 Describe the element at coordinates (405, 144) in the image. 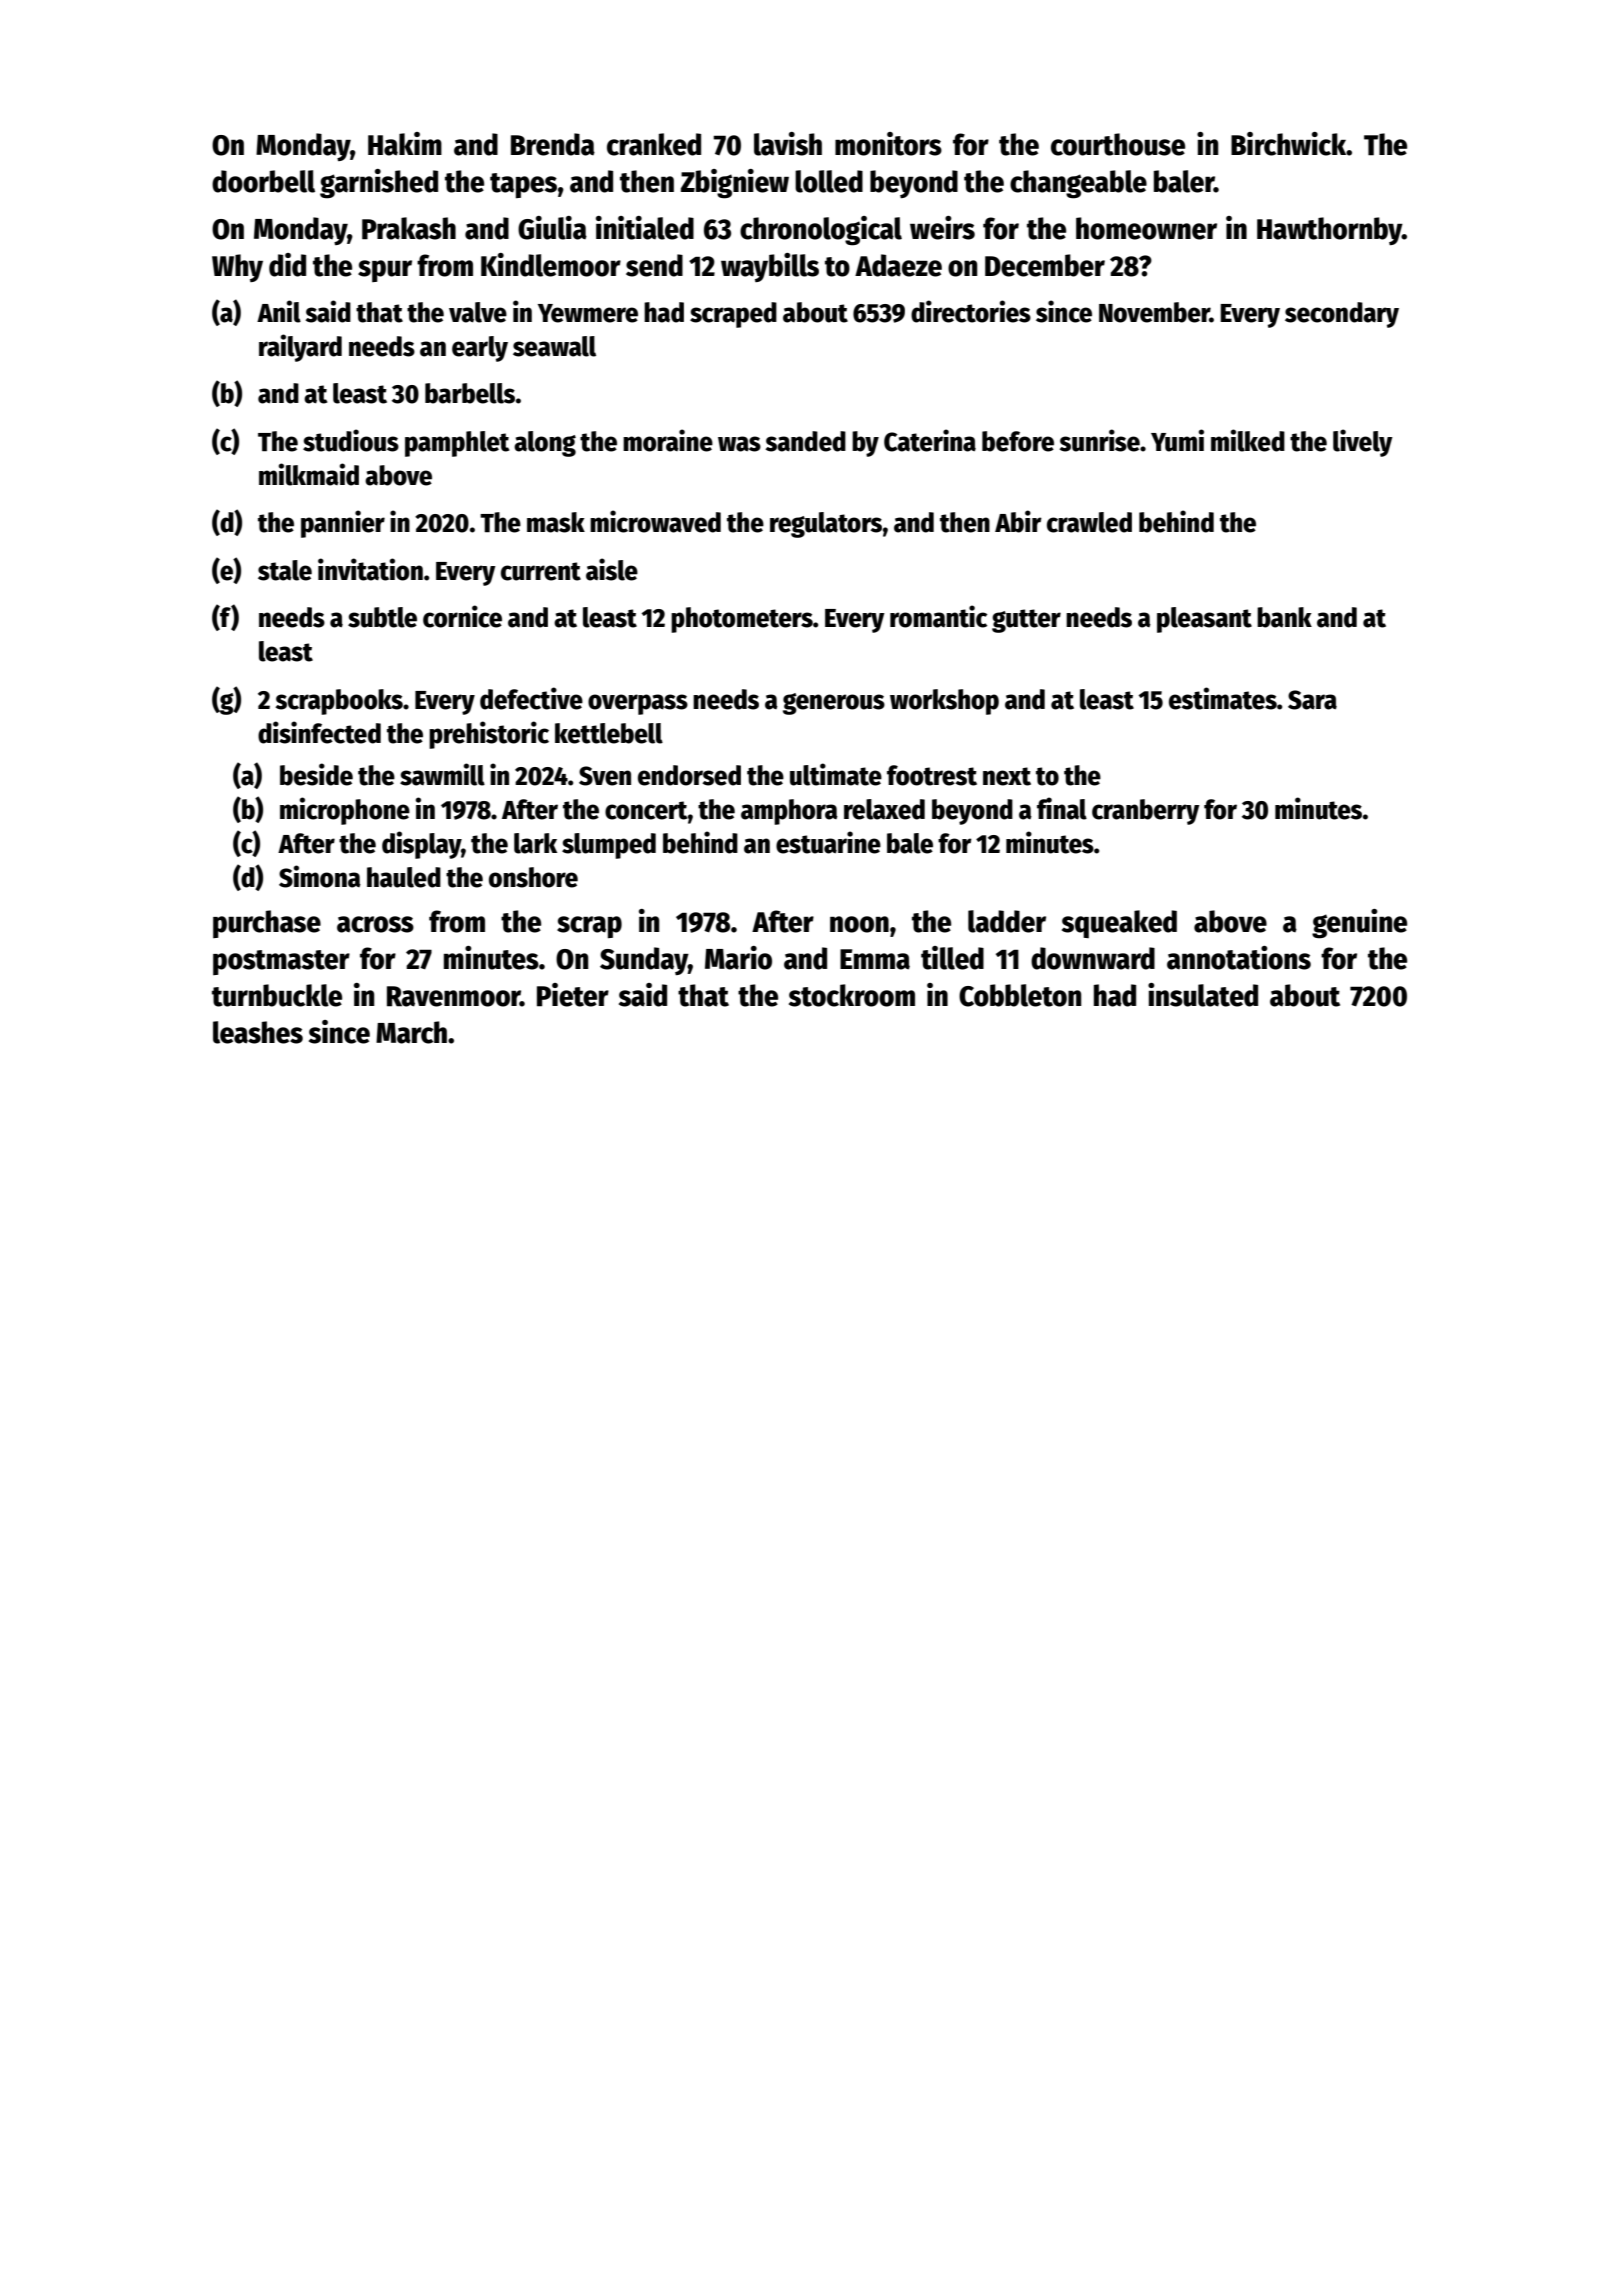

I see `Hakim` at that location.
